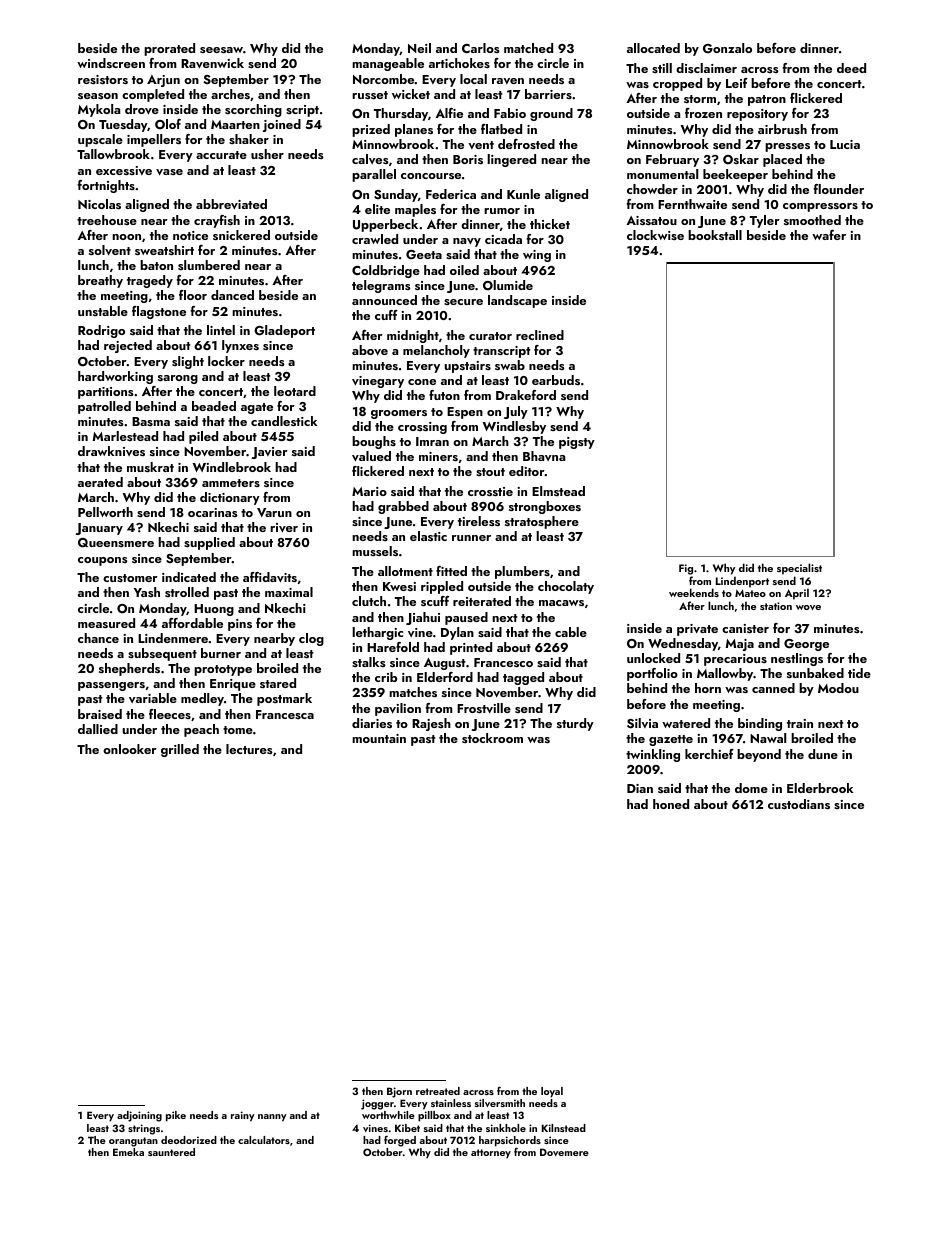 The height and width of the screenshot is (1233, 952). Describe the element at coordinates (727, 48) in the screenshot. I see `Gonzalo` at that location.
